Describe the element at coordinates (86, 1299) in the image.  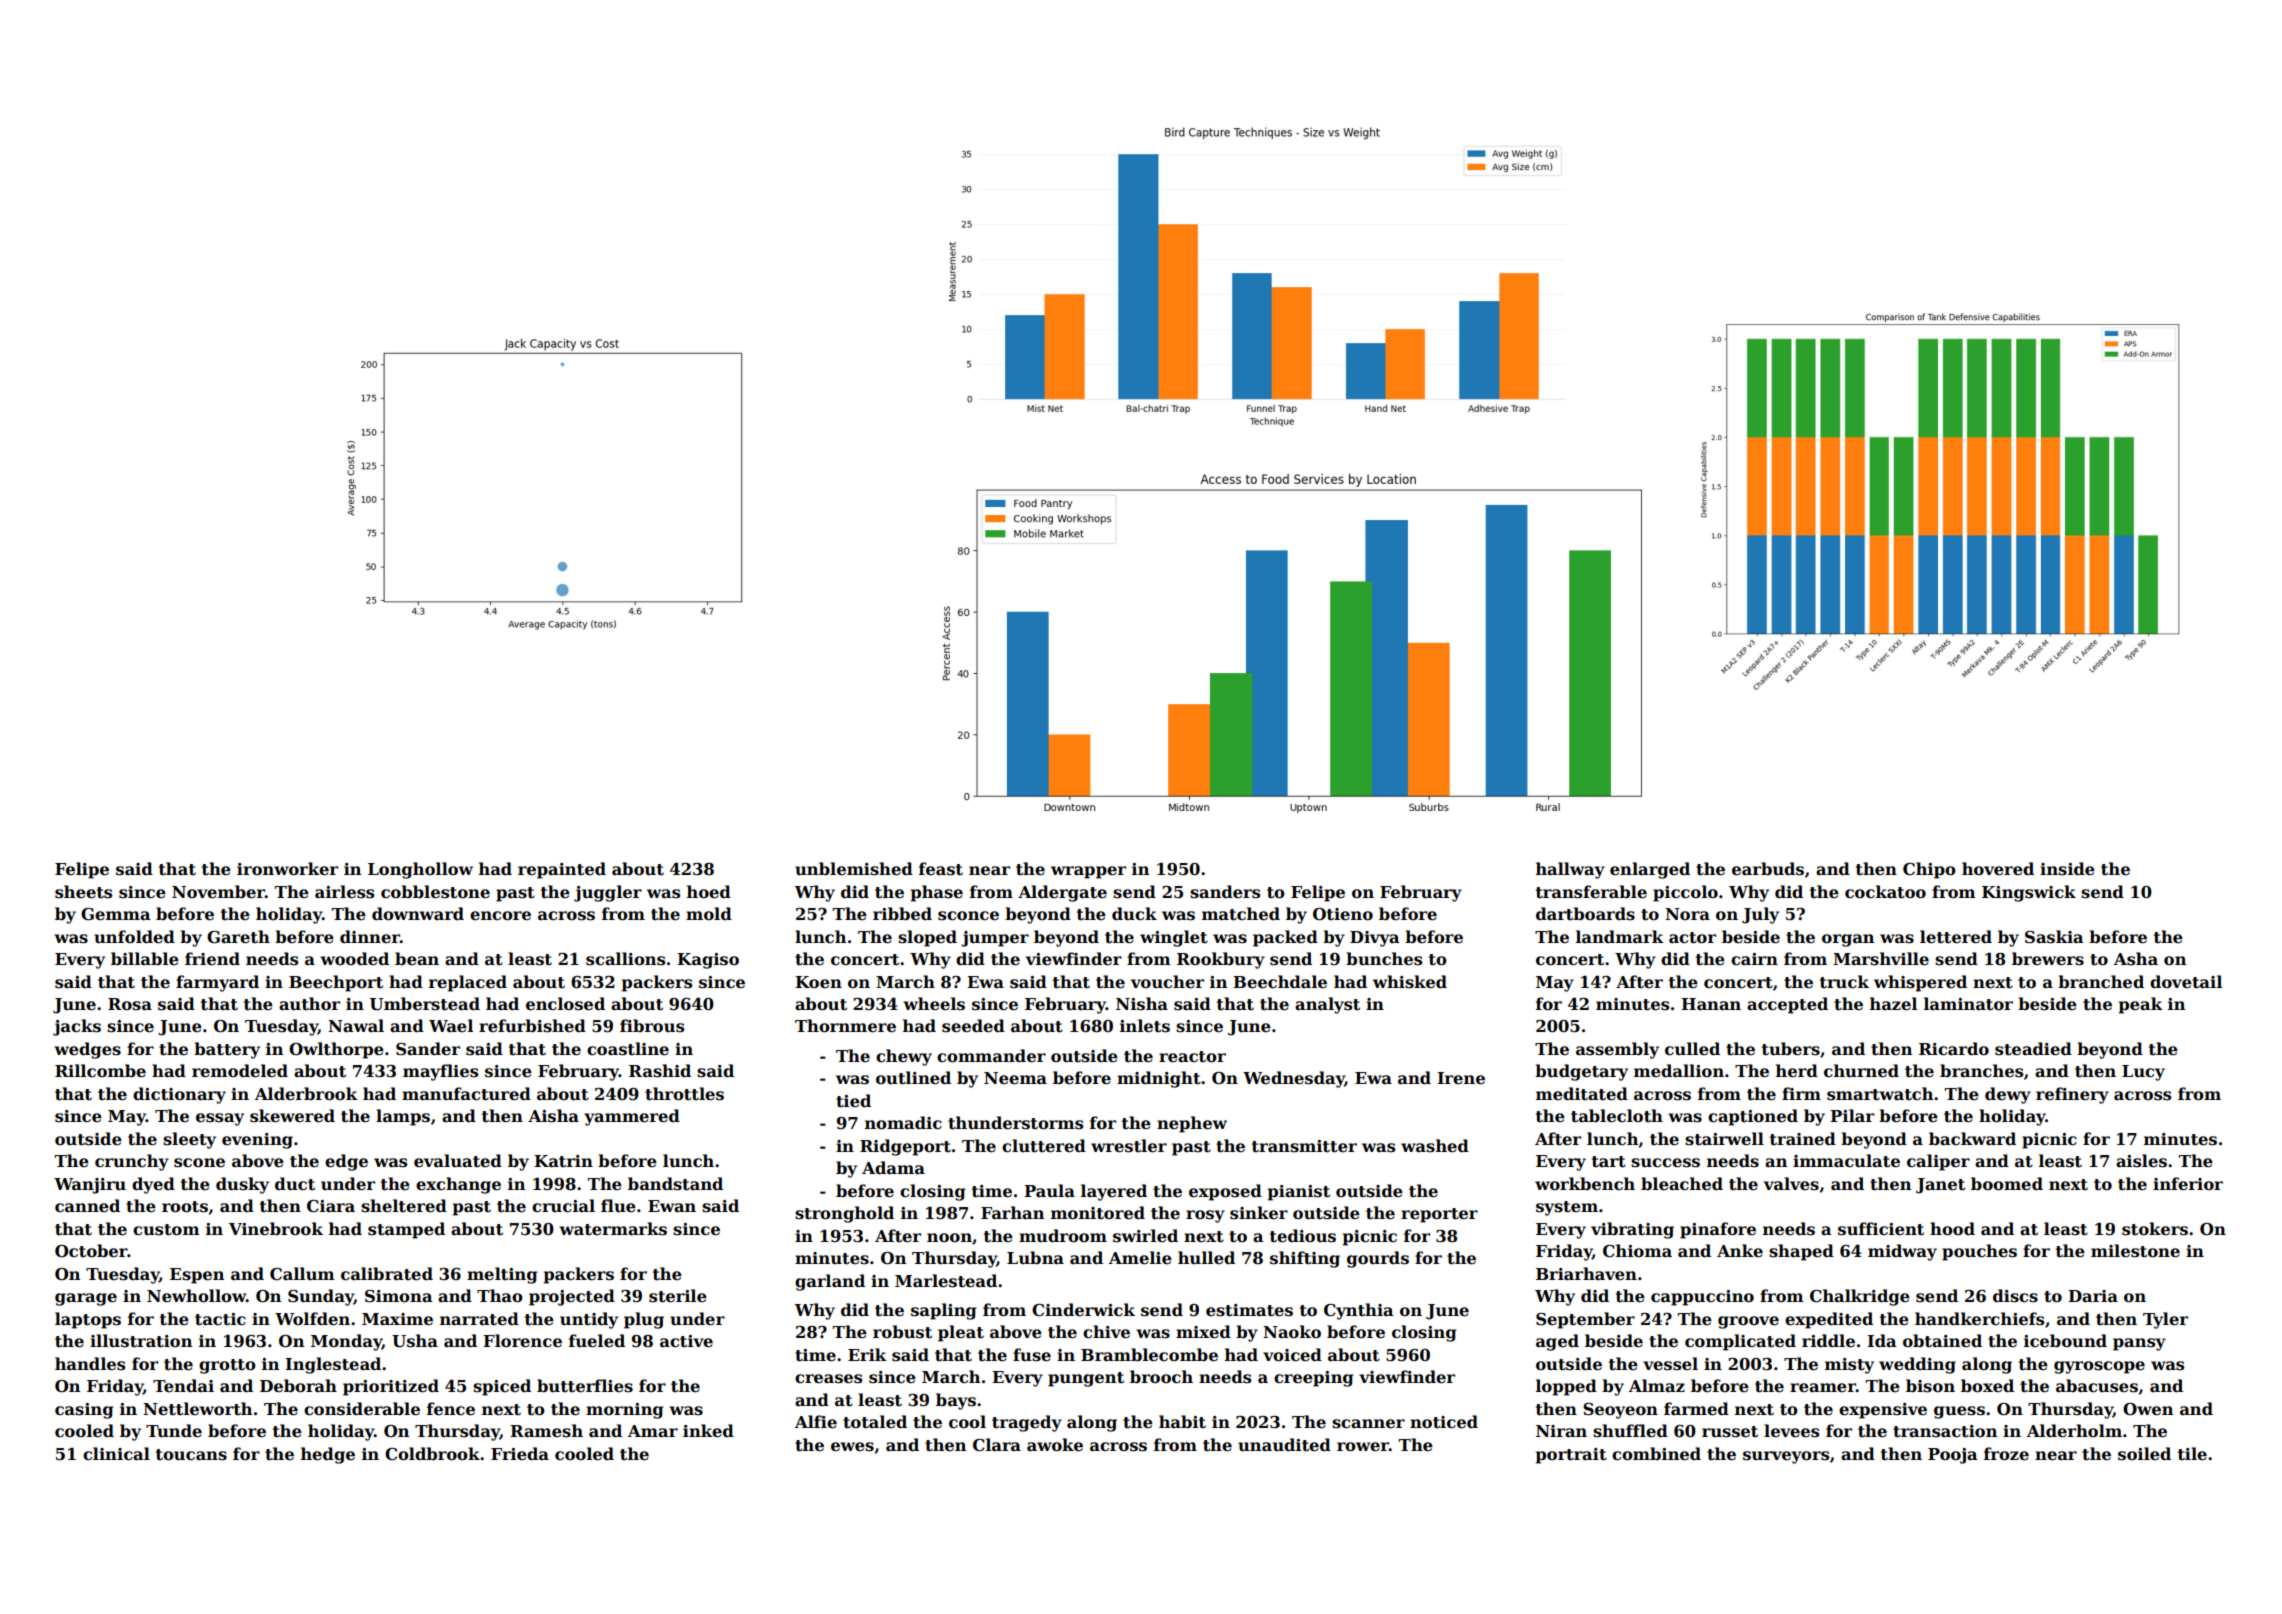
I see `garage` at that location.
